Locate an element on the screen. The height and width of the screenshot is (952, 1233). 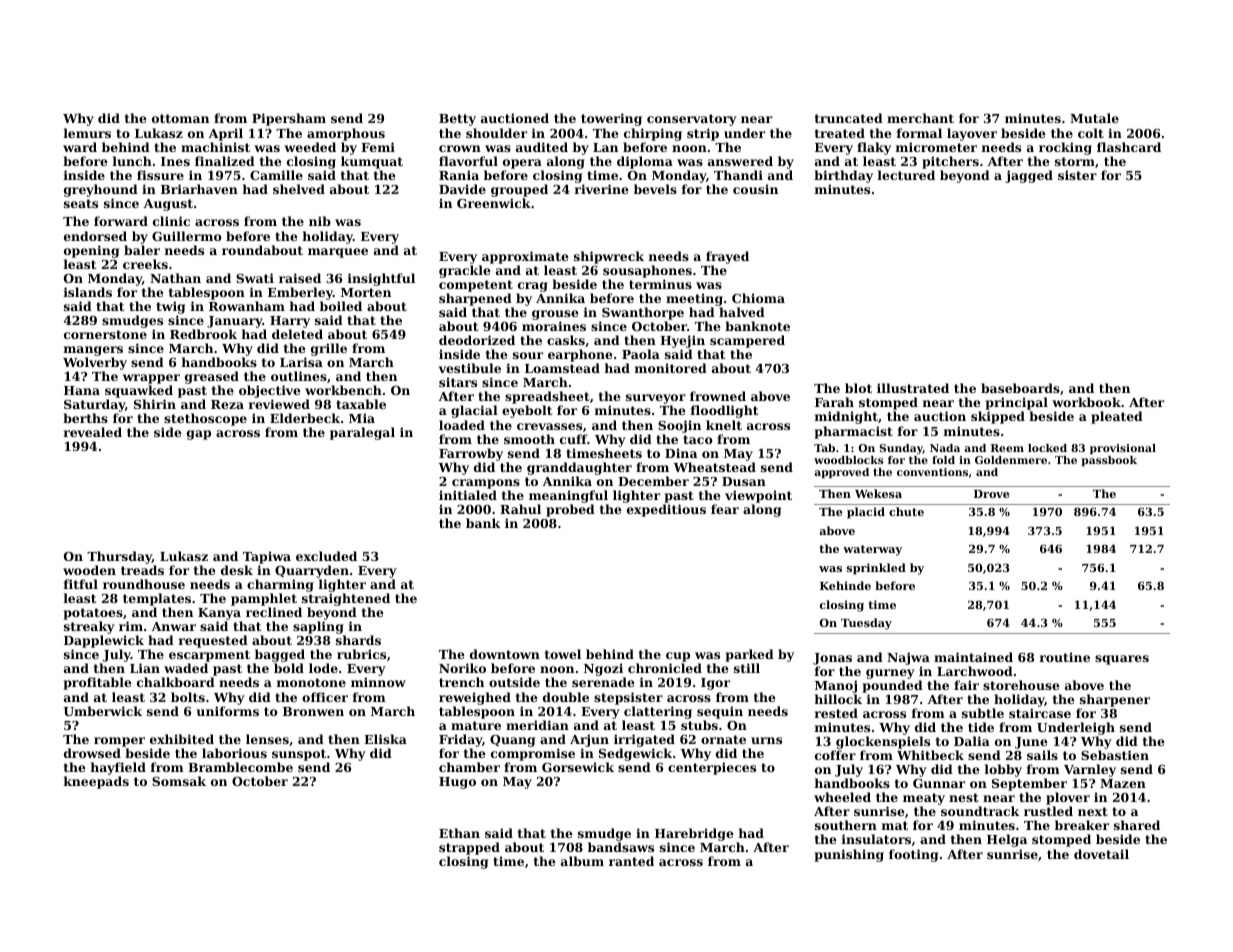
Paola is located at coordinates (641, 354).
